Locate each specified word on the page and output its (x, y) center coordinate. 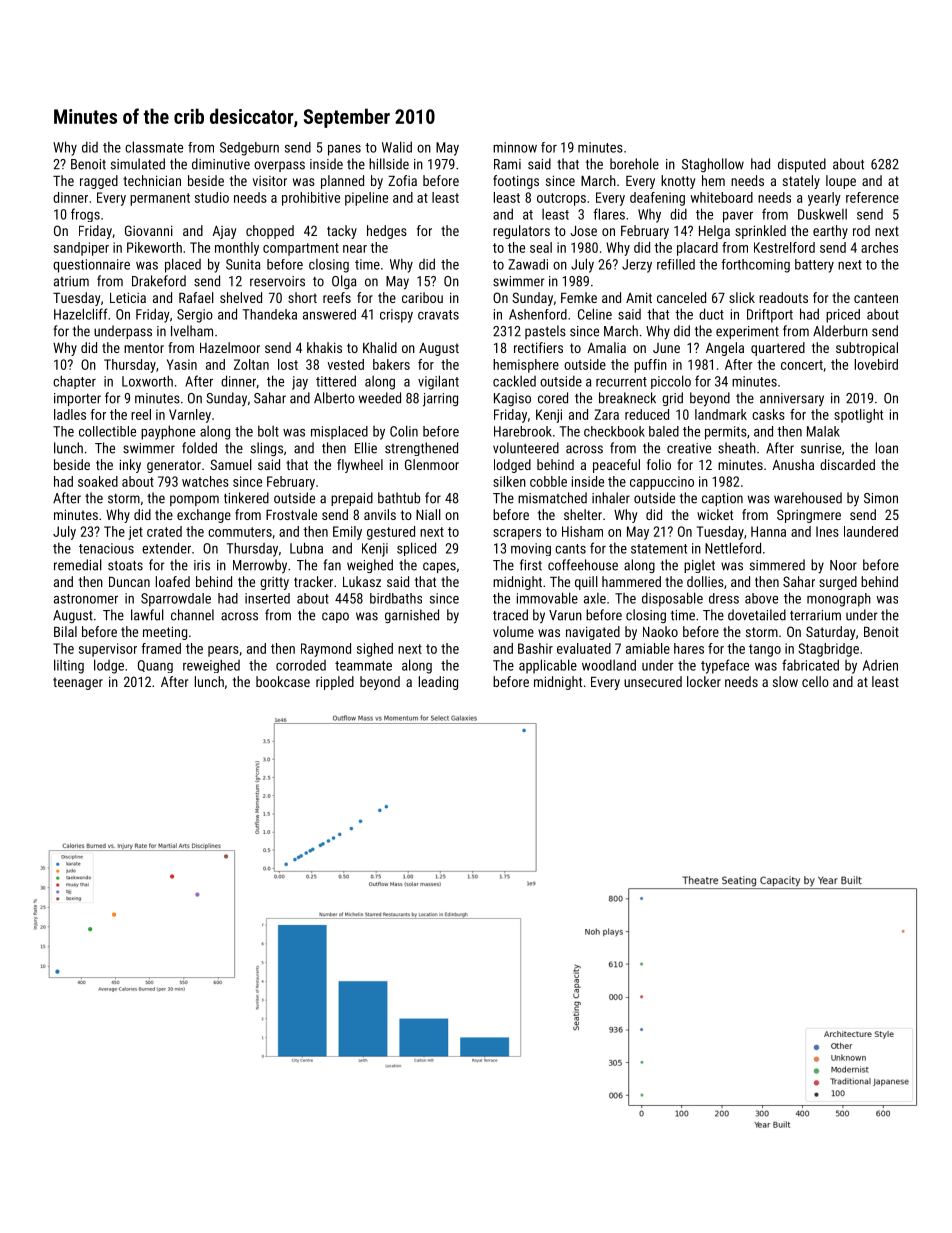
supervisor (108, 650)
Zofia (402, 180)
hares (689, 648)
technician (152, 180)
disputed (802, 165)
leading (438, 683)
